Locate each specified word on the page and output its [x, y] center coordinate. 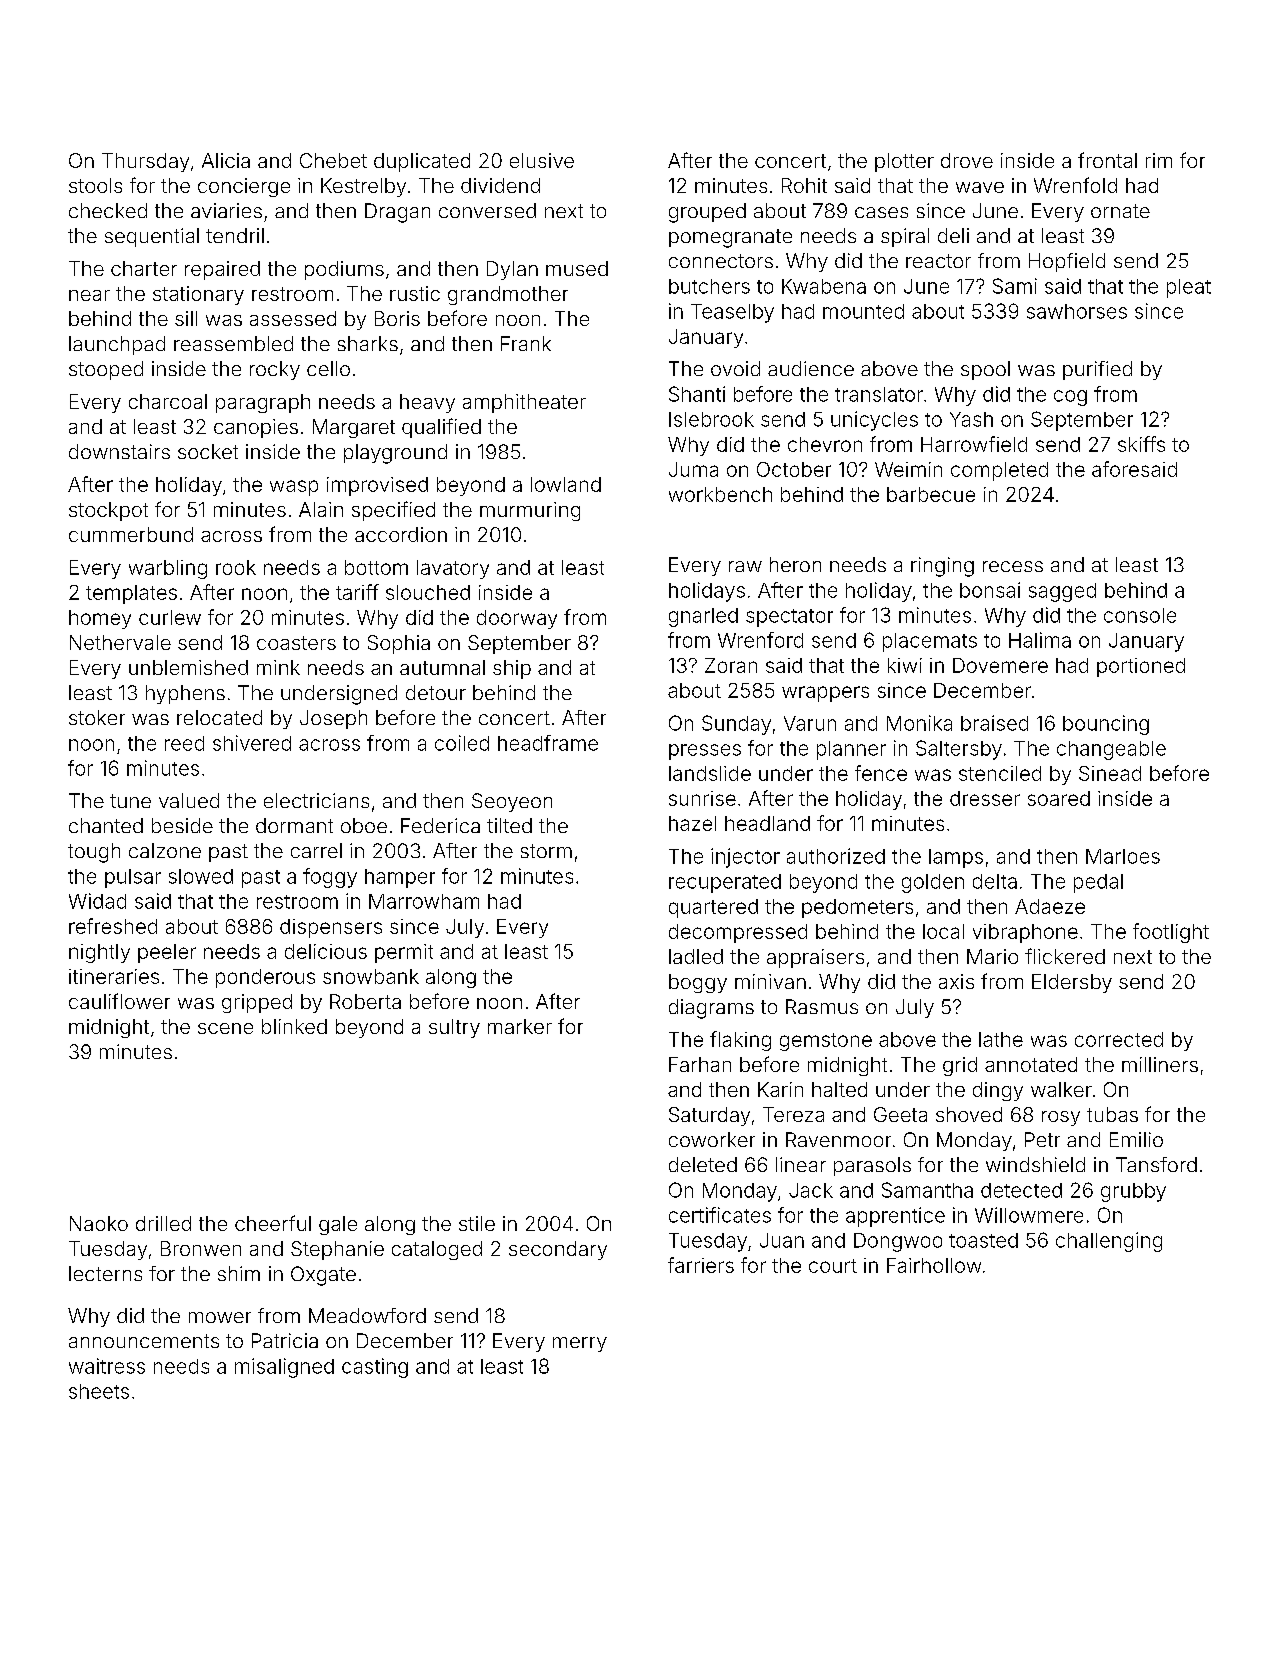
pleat [1189, 288]
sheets [99, 1391]
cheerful [273, 1223]
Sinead [1110, 773]
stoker [97, 717]
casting [375, 1368]
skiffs [1141, 444]
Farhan [700, 1064]
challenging [1109, 1242]
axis [956, 981]
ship [512, 669]
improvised [377, 486]
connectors [721, 261]
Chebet [333, 160]
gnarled [703, 617]
